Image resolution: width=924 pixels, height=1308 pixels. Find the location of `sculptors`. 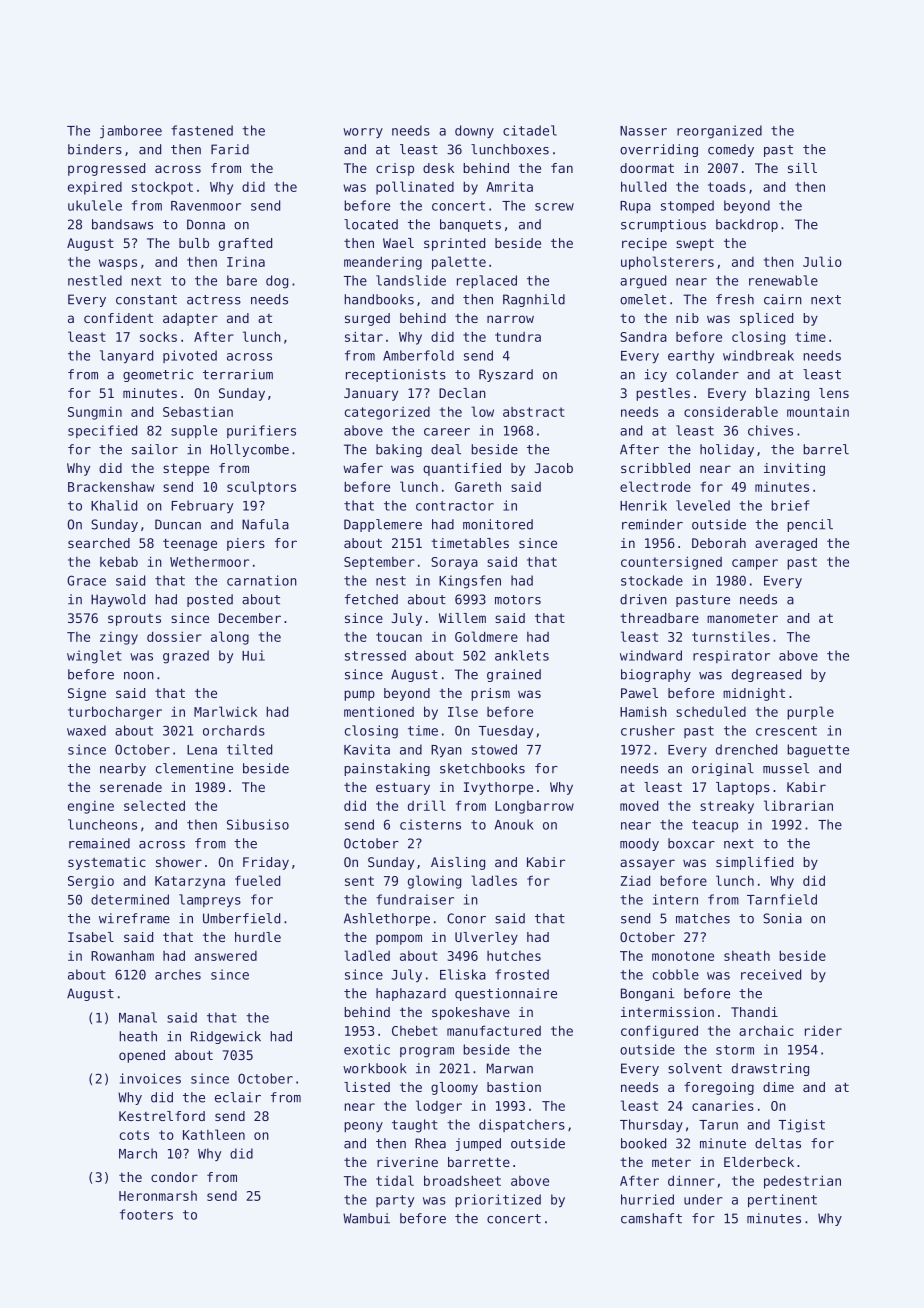

sculptors is located at coordinates (261, 488).
